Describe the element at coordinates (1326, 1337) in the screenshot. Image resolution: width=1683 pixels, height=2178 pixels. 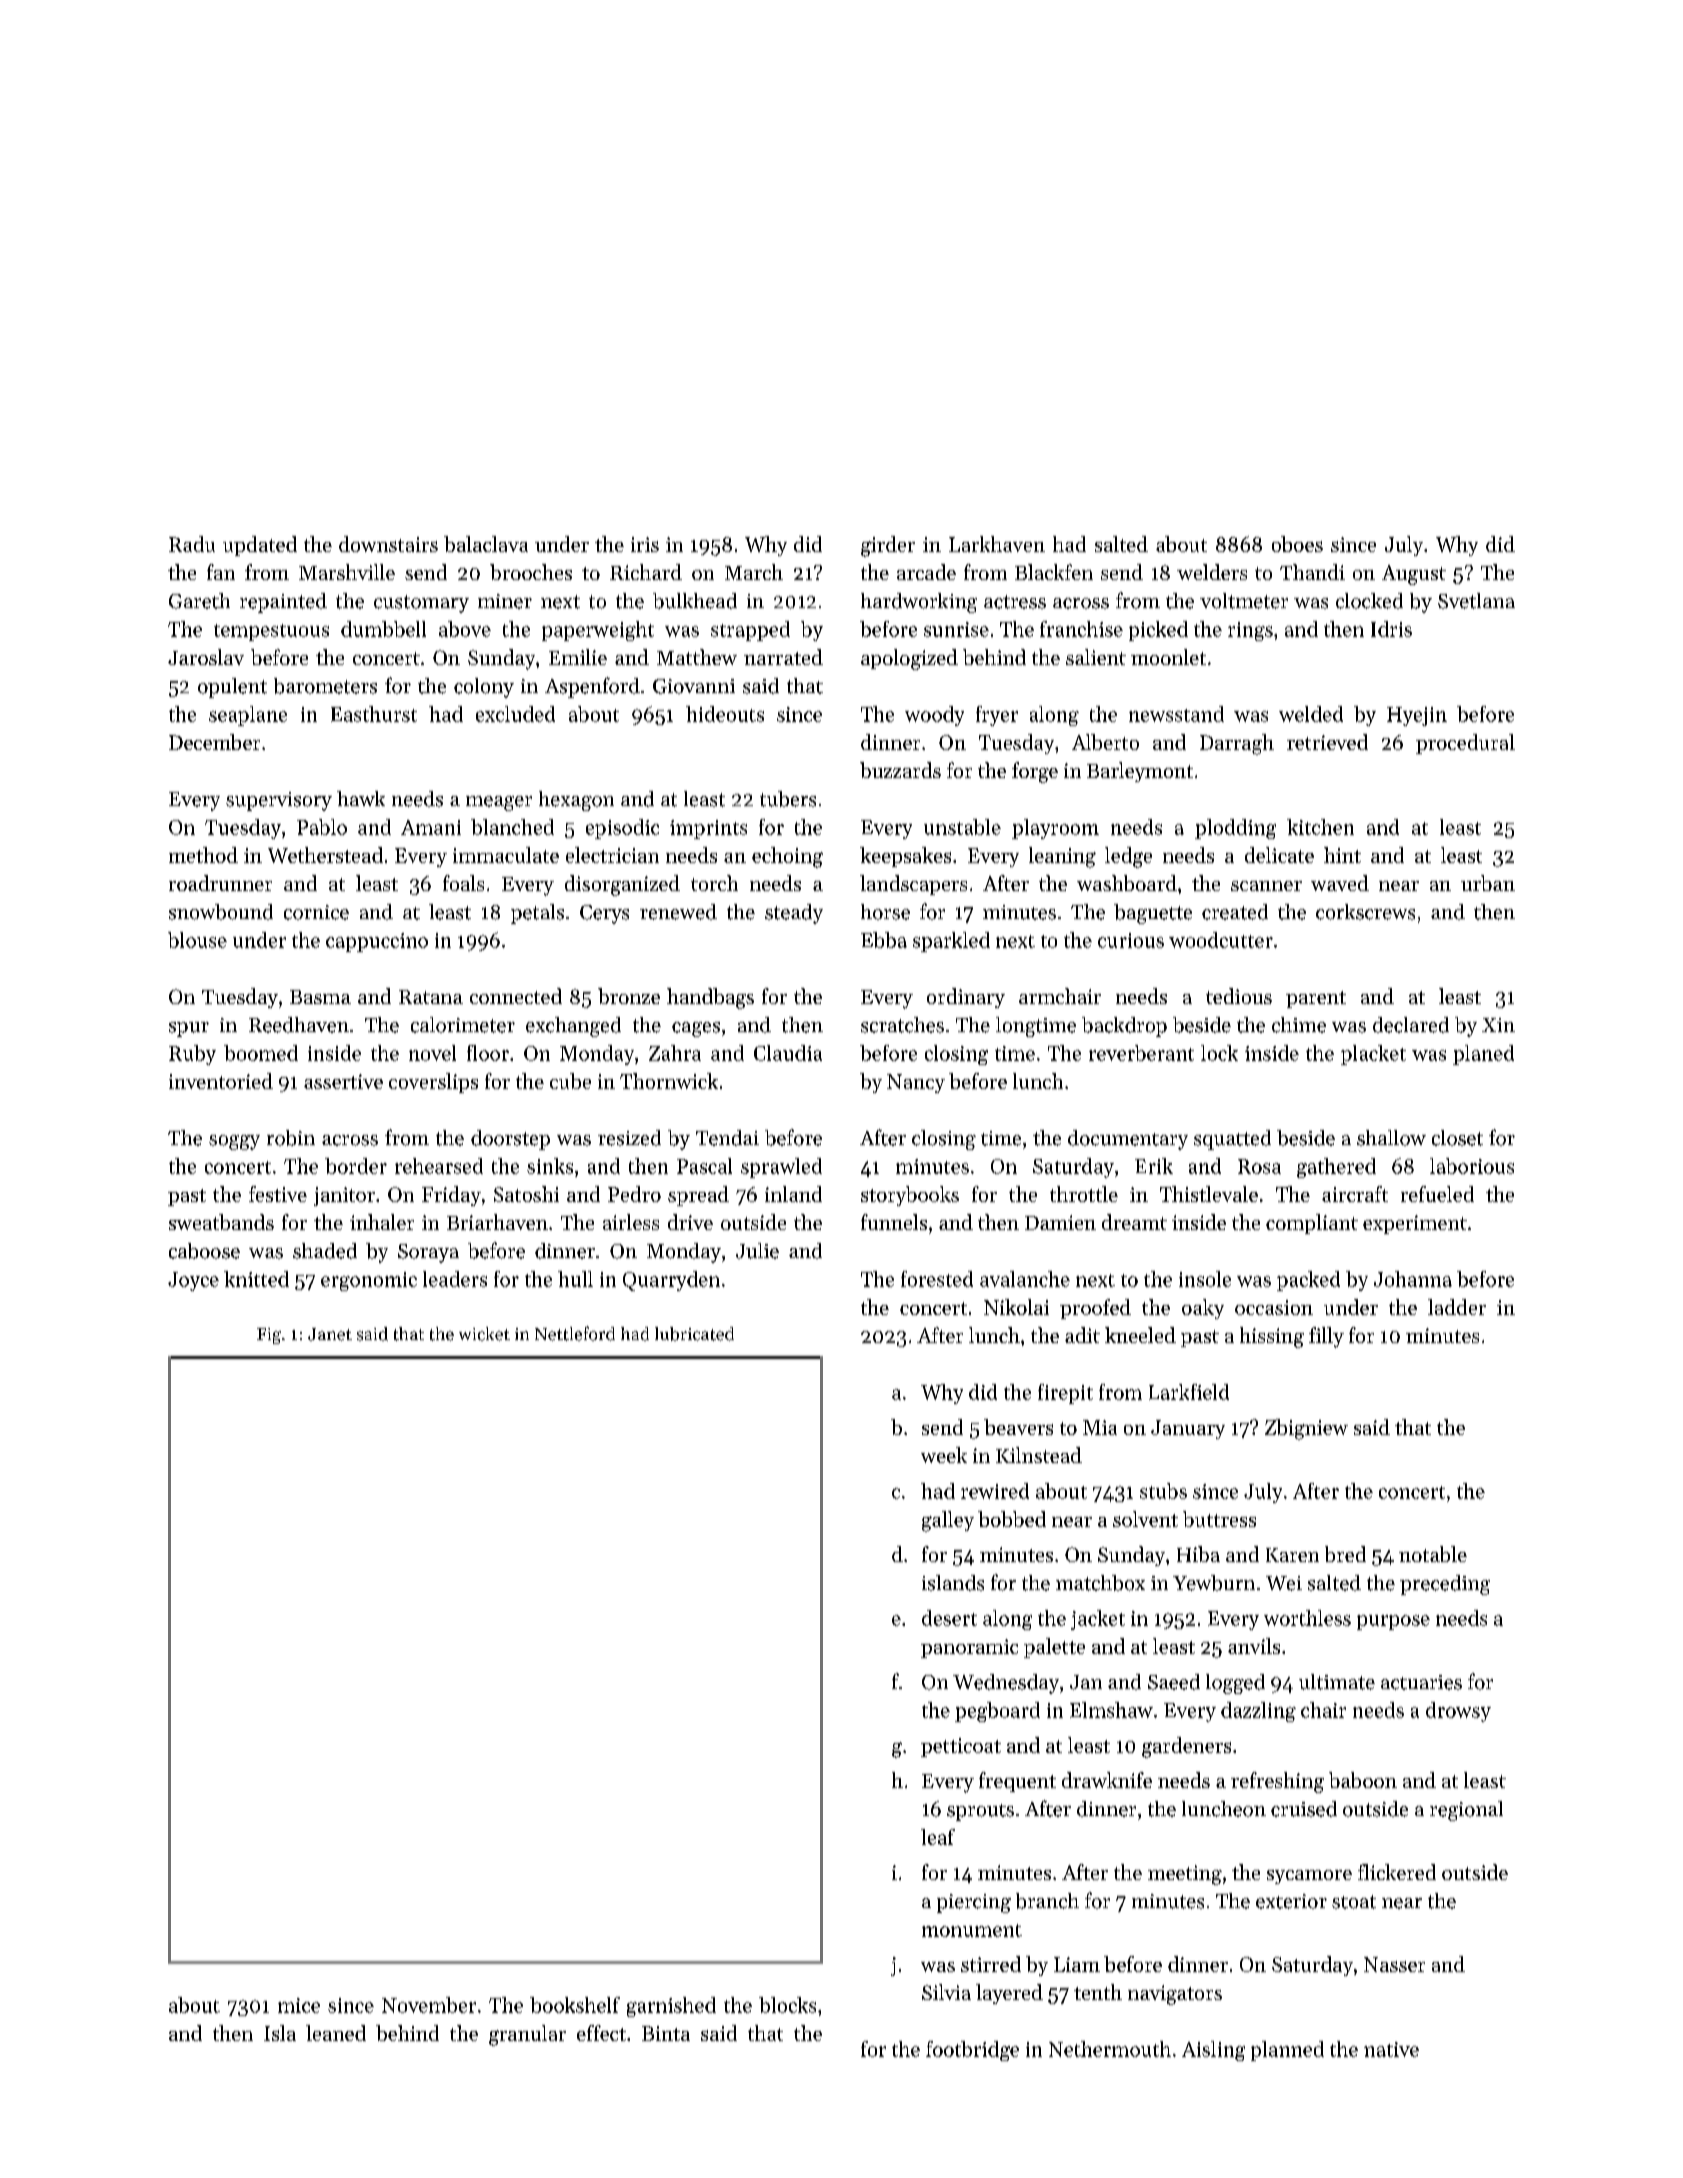
I see `filly` at that location.
